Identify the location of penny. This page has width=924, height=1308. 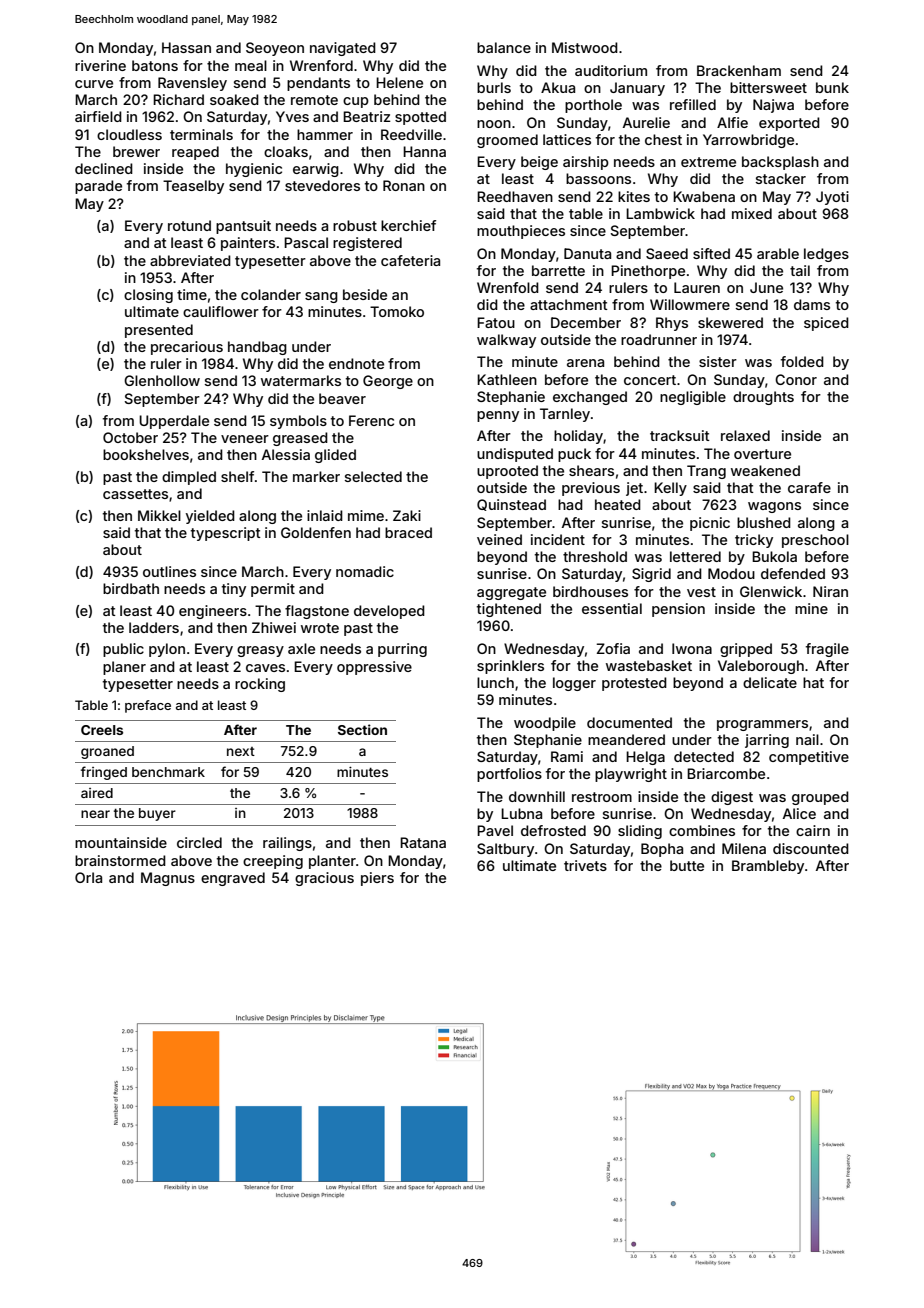
(498, 416).
